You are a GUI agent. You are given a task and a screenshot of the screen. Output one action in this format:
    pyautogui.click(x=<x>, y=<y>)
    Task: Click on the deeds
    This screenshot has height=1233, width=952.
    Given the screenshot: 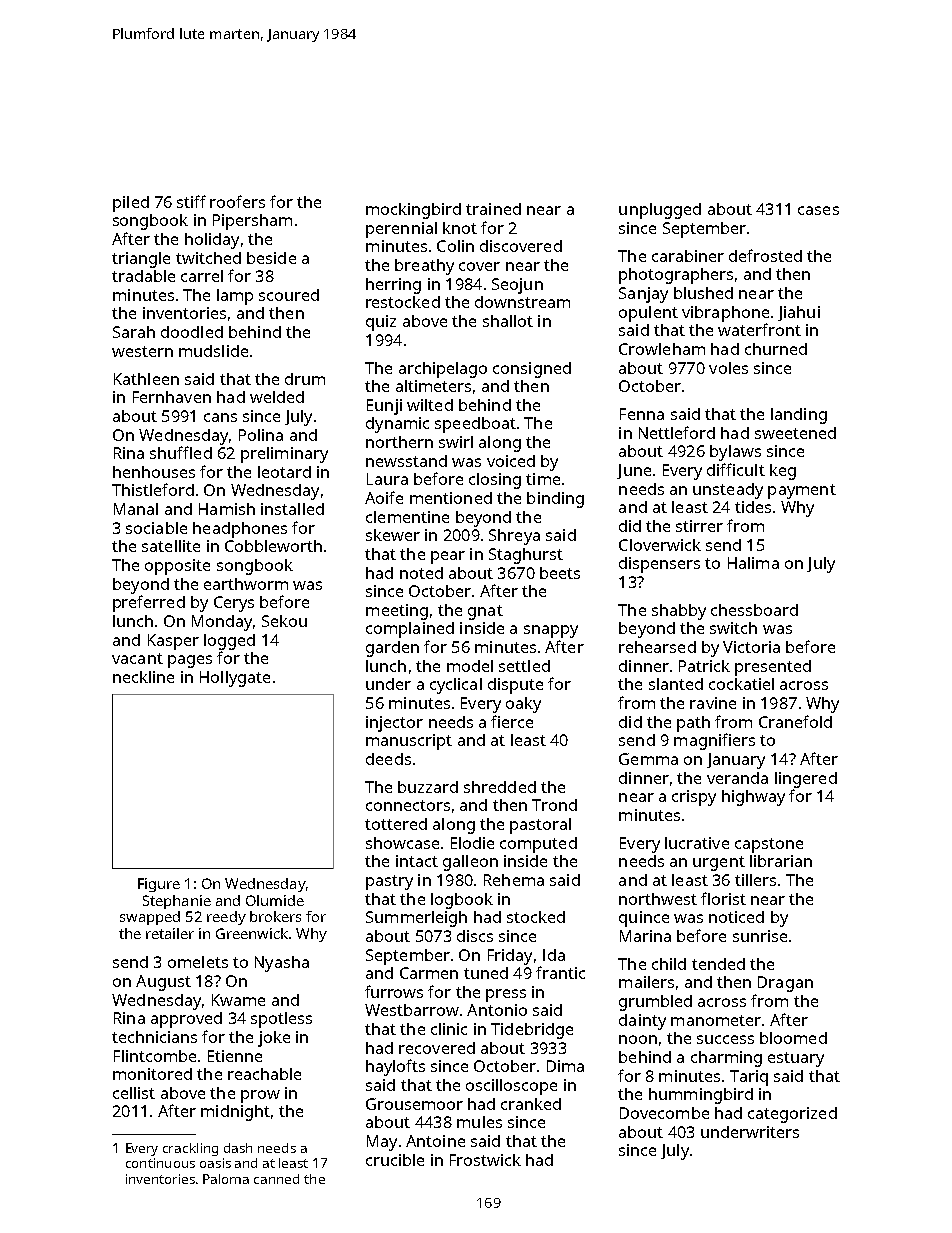 What is the action you would take?
    pyautogui.click(x=388, y=759)
